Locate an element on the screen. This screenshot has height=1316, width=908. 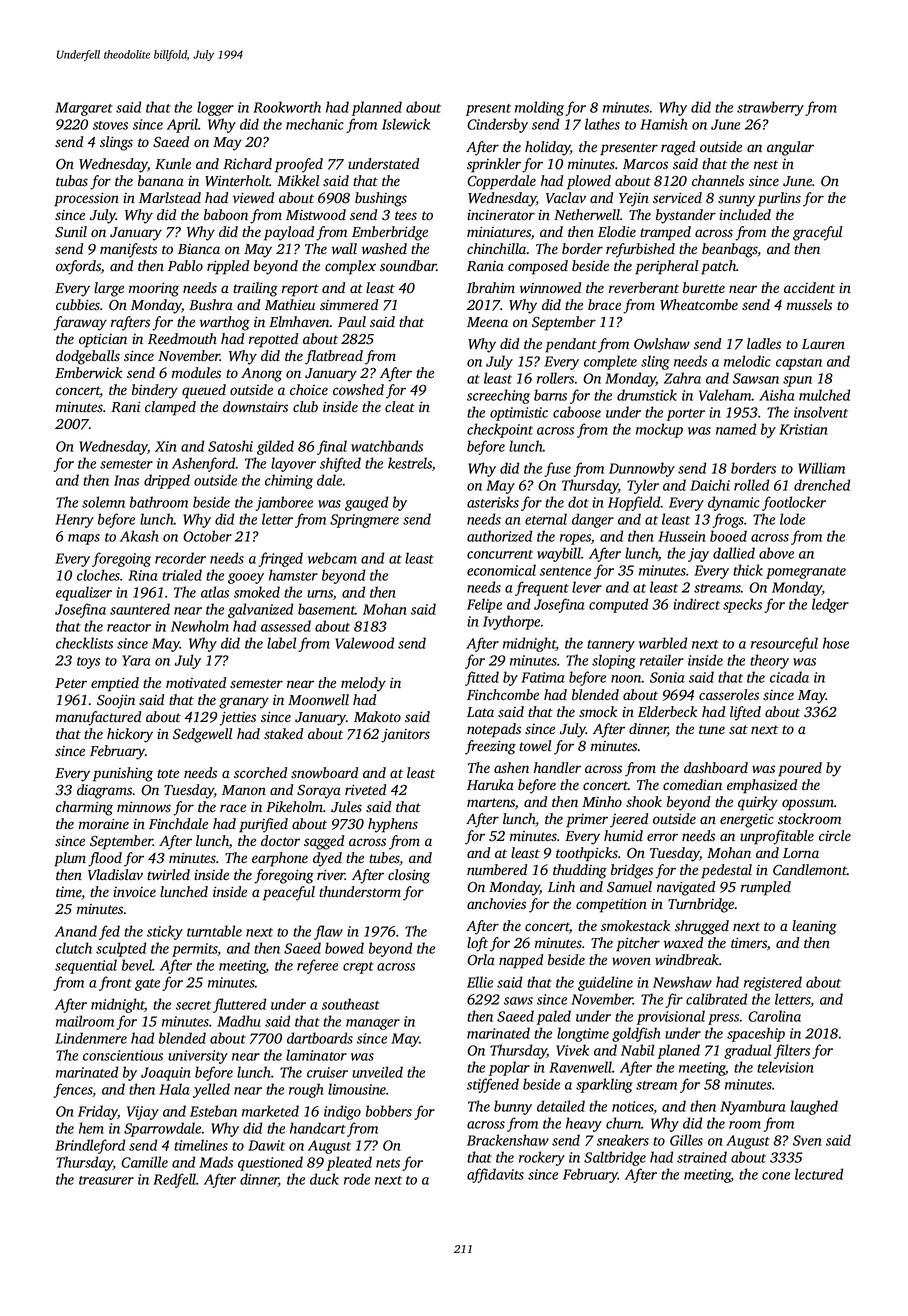
paled is located at coordinates (554, 1017).
